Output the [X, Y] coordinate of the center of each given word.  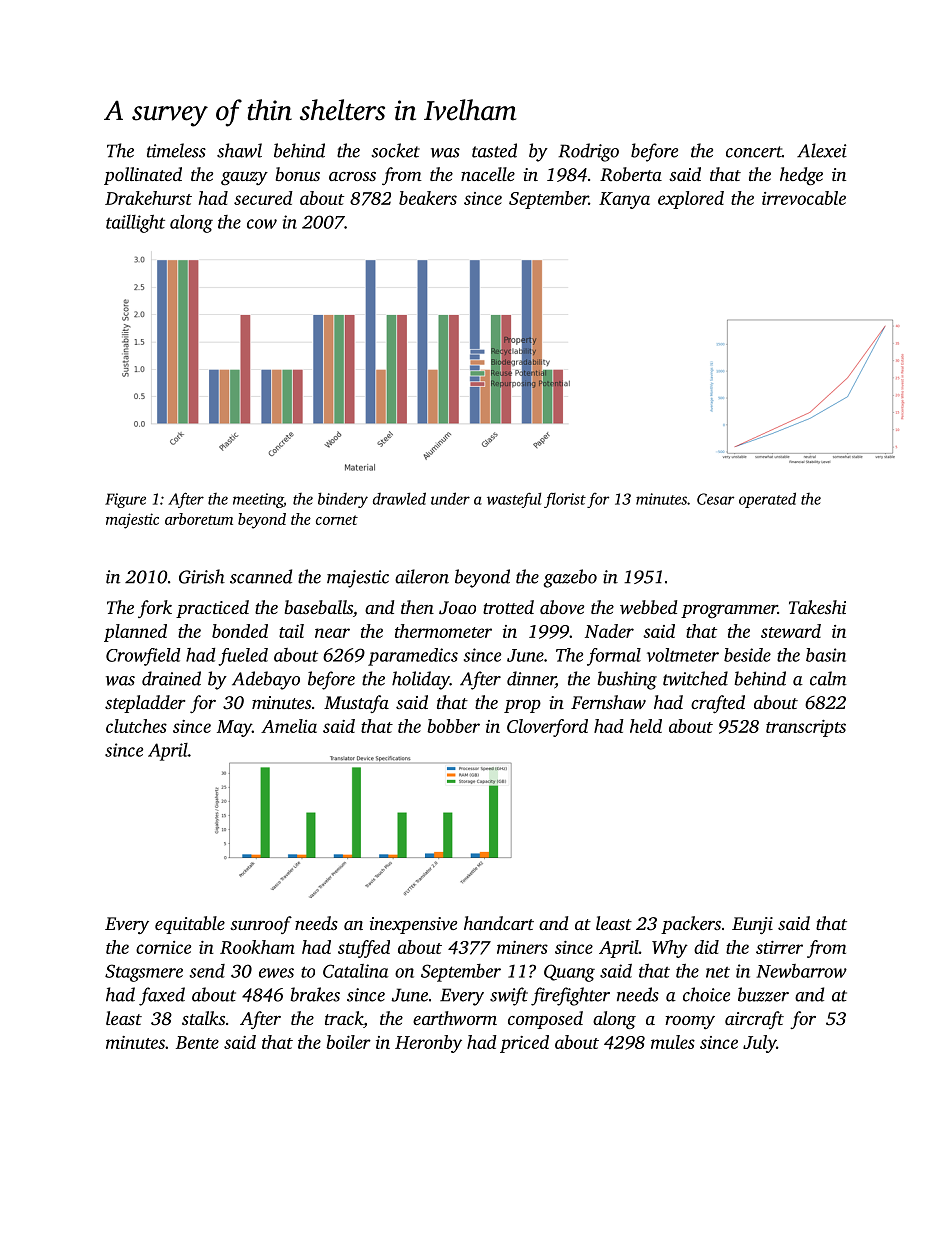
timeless [176, 150]
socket [395, 150]
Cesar [715, 499]
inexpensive [413, 925]
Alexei [822, 150]
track [344, 1018]
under [450, 498]
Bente [197, 1042]
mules [673, 1042]
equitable [190, 925]
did [706, 947]
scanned [261, 576]
